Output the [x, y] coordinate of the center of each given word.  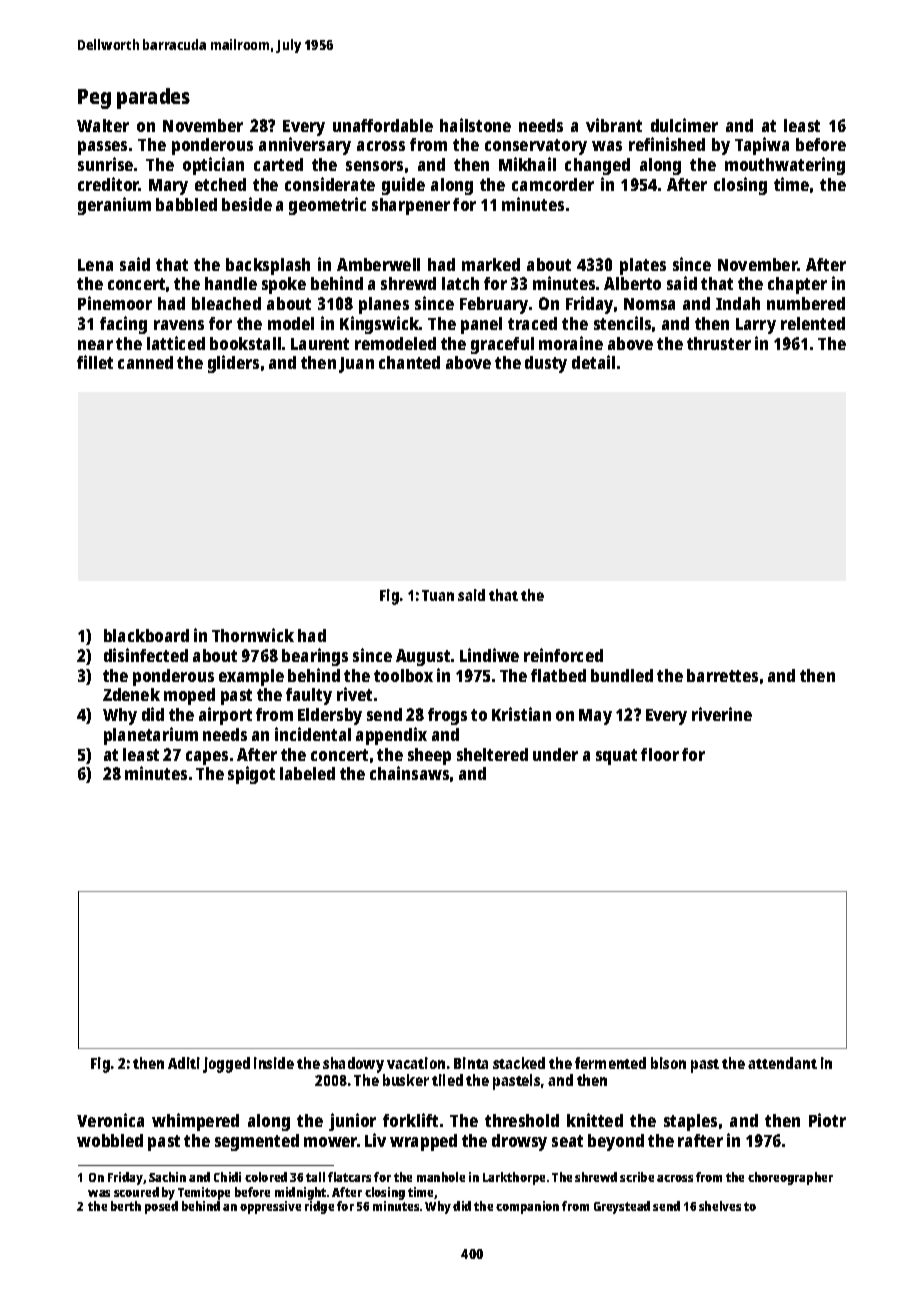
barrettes [722, 675]
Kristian [521, 714]
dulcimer [684, 125]
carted [278, 164]
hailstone [475, 125]
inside [274, 1063]
